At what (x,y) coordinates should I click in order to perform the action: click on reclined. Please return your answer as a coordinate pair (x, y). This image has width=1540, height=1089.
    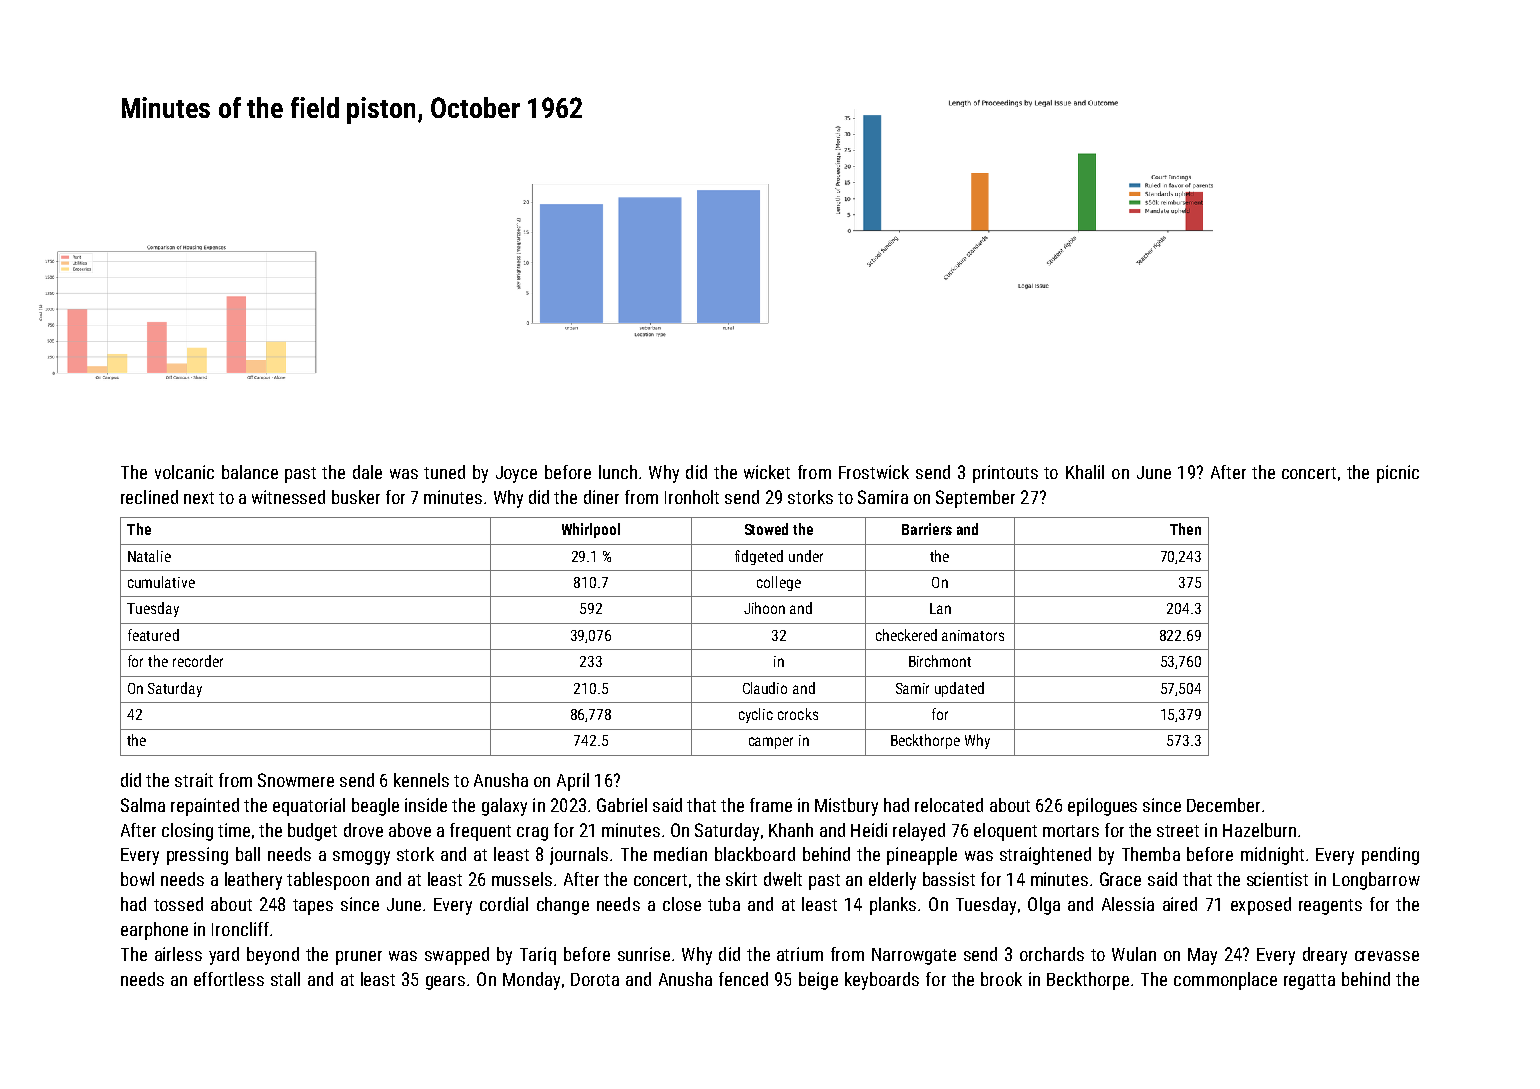
    Looking at the image, I should click on (149, 497).
